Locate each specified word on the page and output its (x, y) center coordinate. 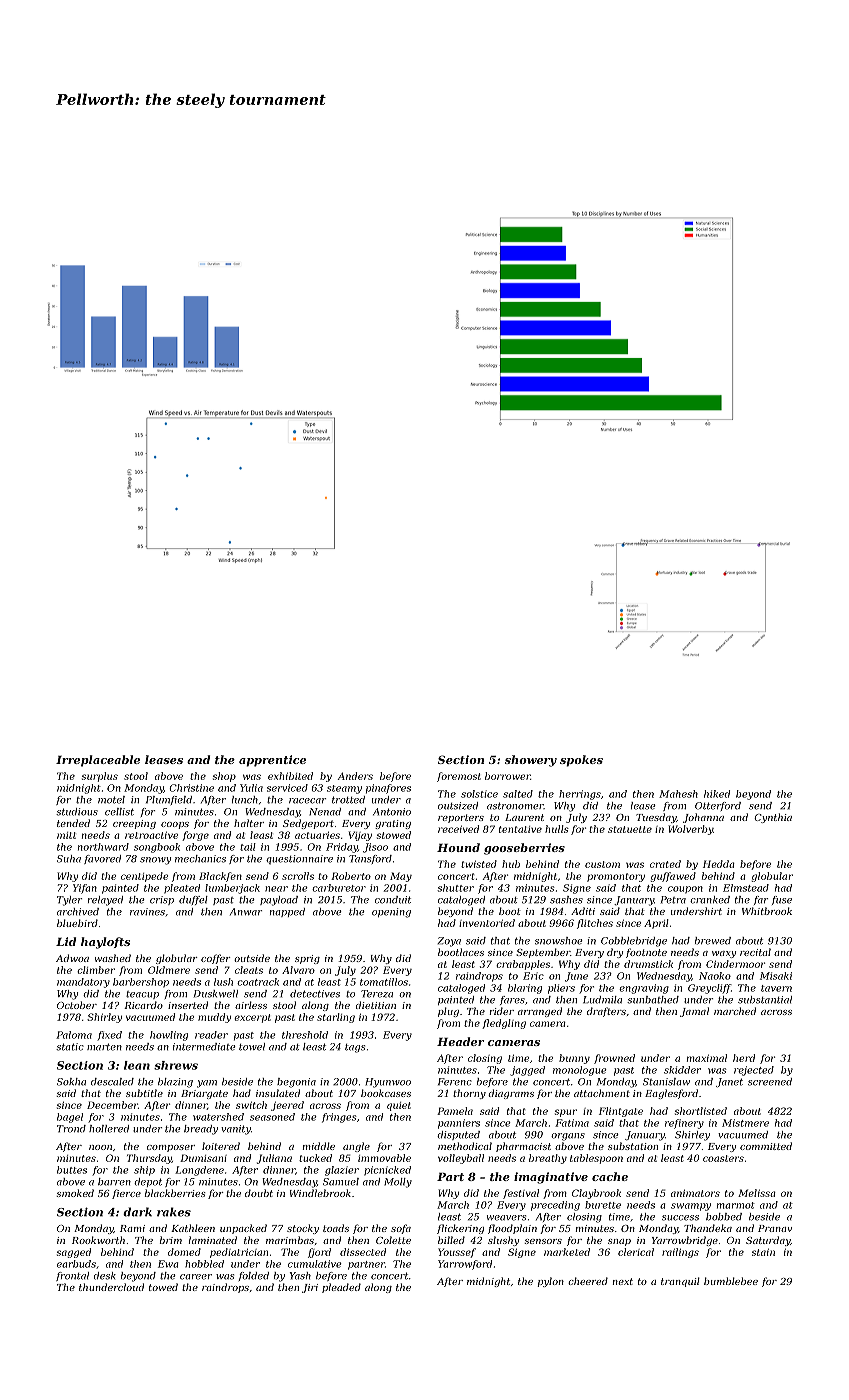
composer (171, 1148)
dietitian (376, 1005)
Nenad (325, 812)
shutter (456, 888)
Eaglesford (671, 1094)
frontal (72, 1276)
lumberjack (232, 889)
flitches (595, 924)
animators (695, 1193)
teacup (142, 995)
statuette (630, 829)
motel (111, 800)
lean (137, 1065)
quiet (399, 1106)
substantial (765, 1000)
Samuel (341, 1182)
